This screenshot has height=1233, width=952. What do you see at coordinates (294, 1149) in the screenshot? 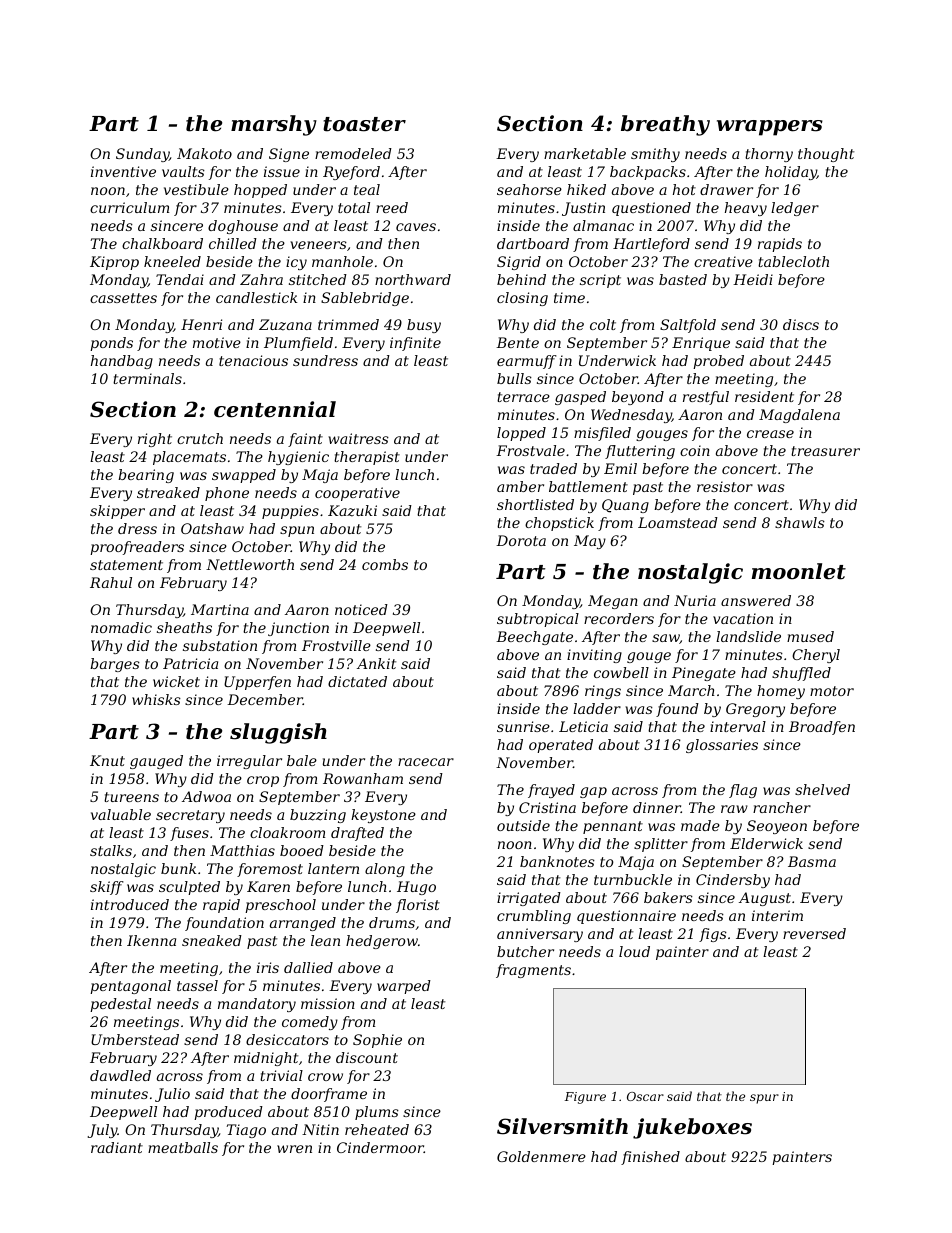
I see `wren` at bounding box center [294, 1149].
